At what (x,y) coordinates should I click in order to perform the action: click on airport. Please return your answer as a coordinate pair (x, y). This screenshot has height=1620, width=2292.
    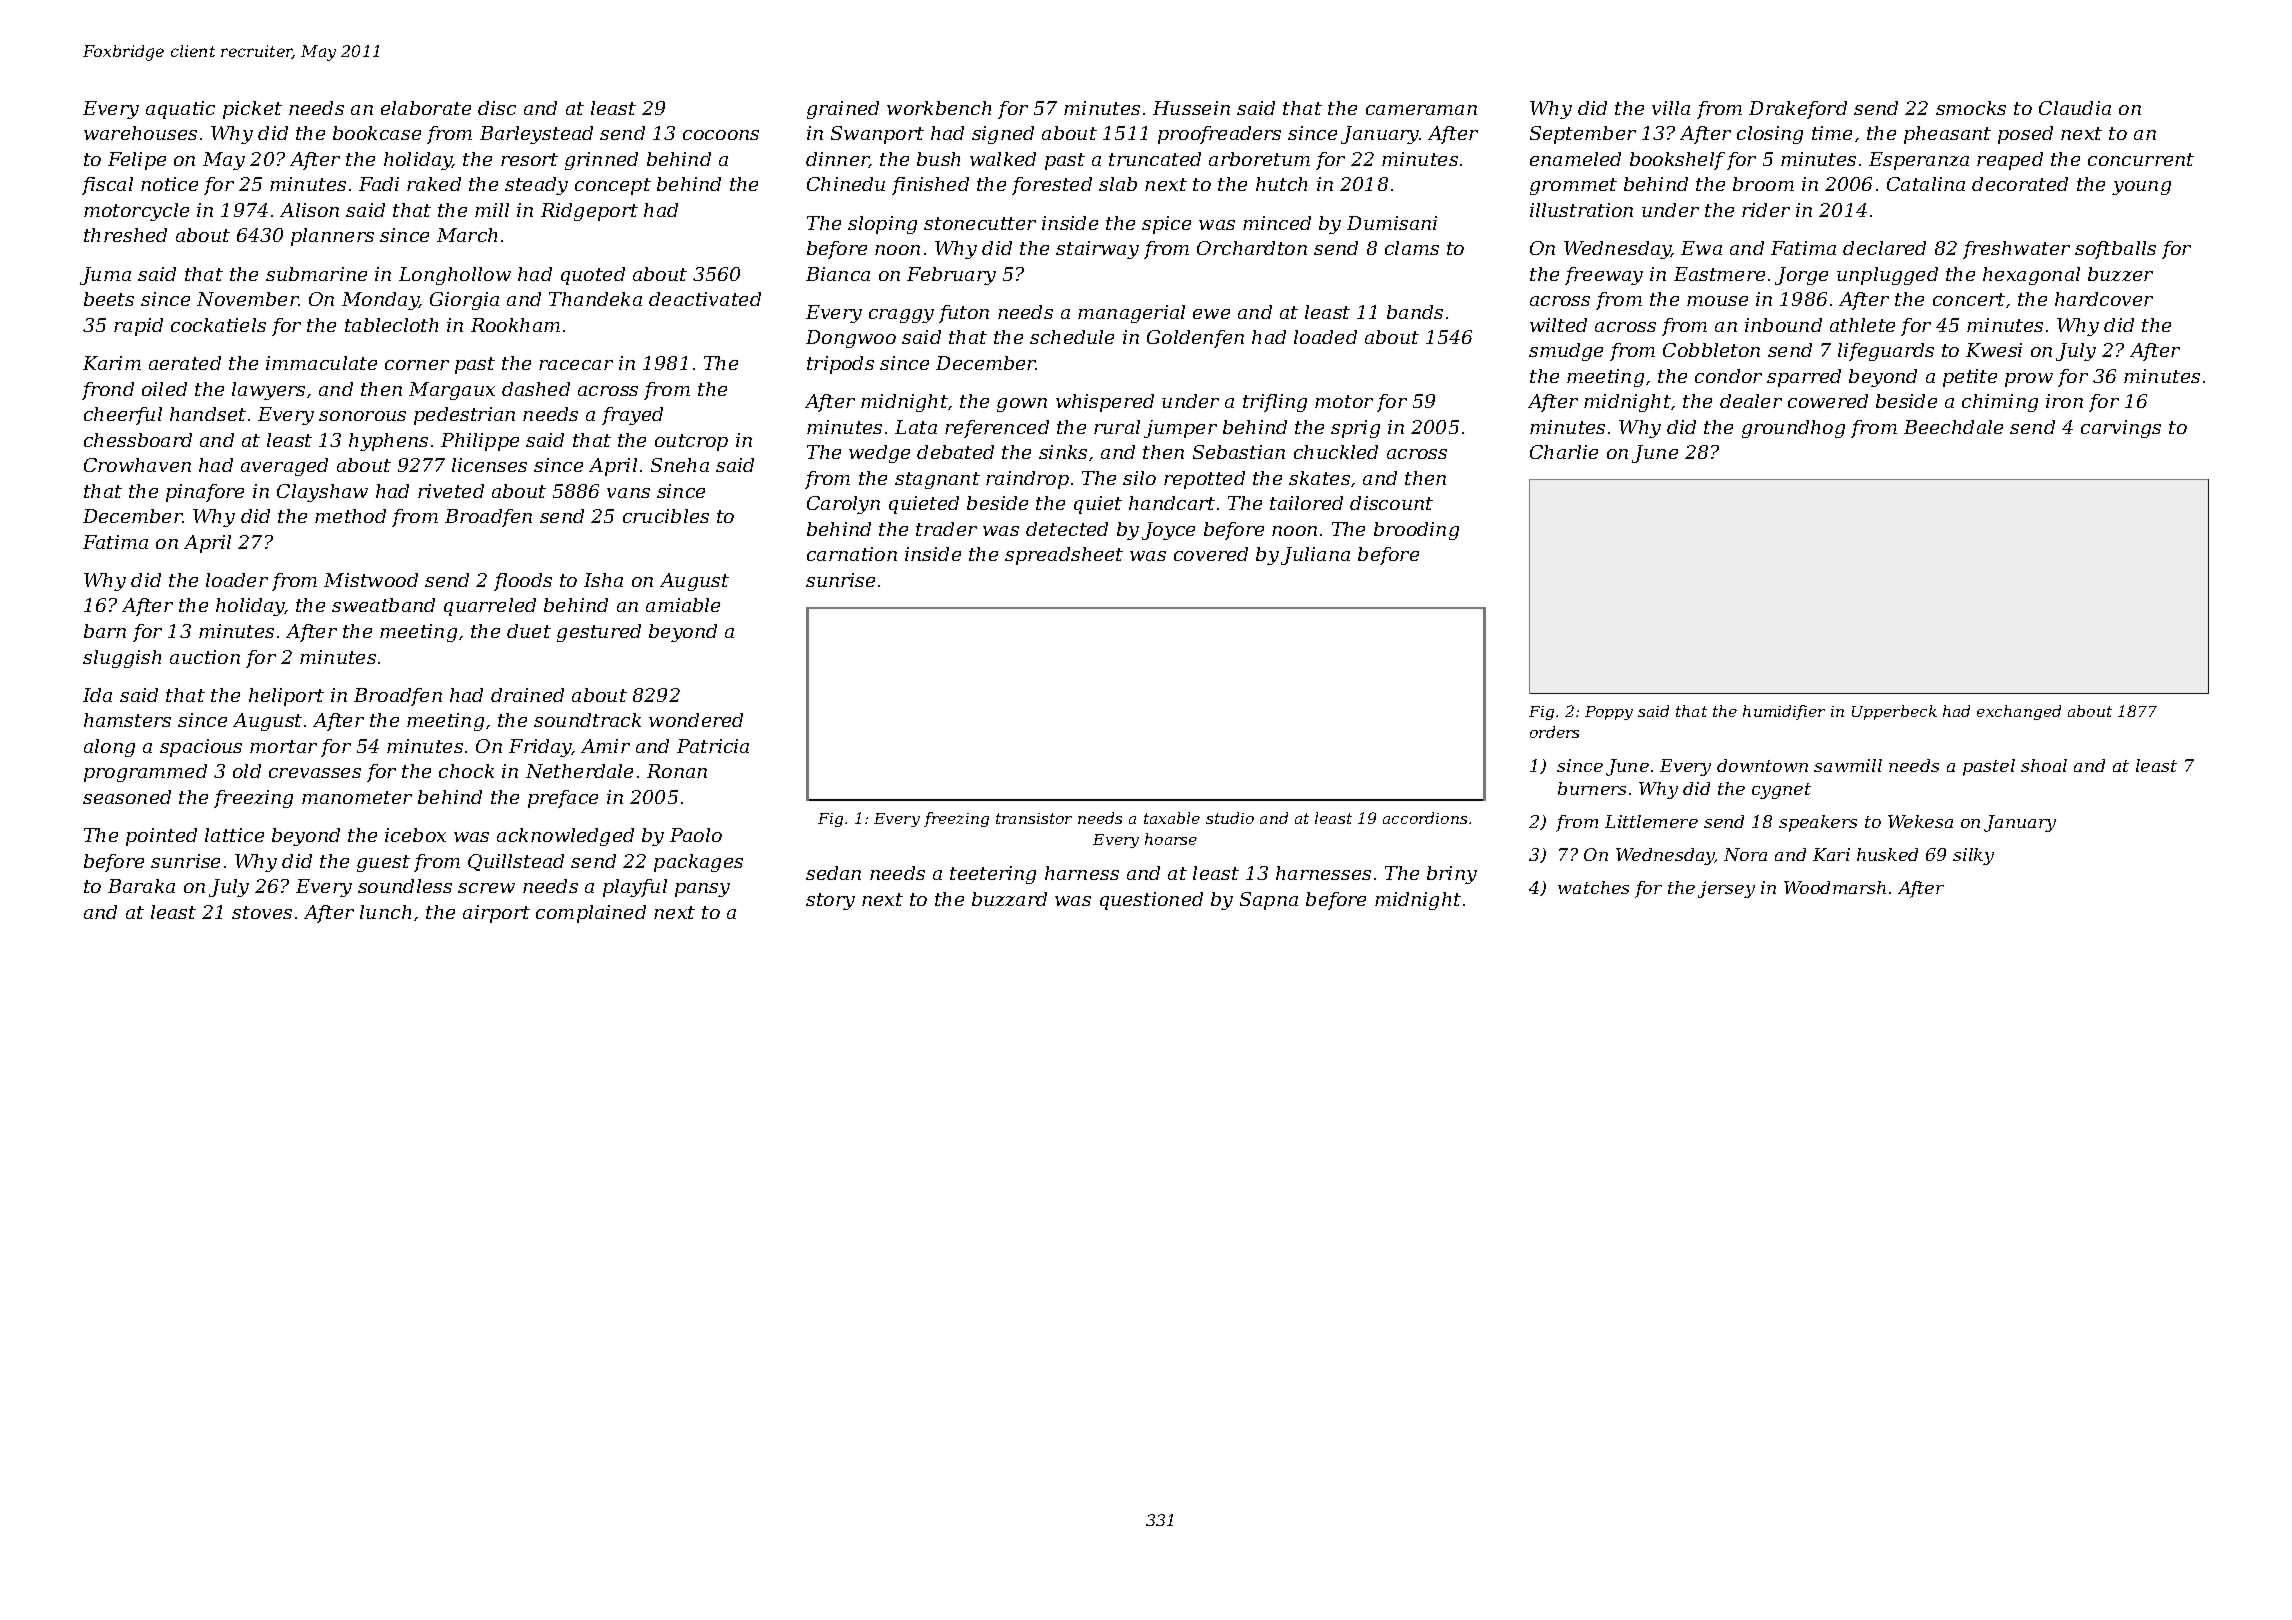
    Looking at the image, I should click on (496, 914).
